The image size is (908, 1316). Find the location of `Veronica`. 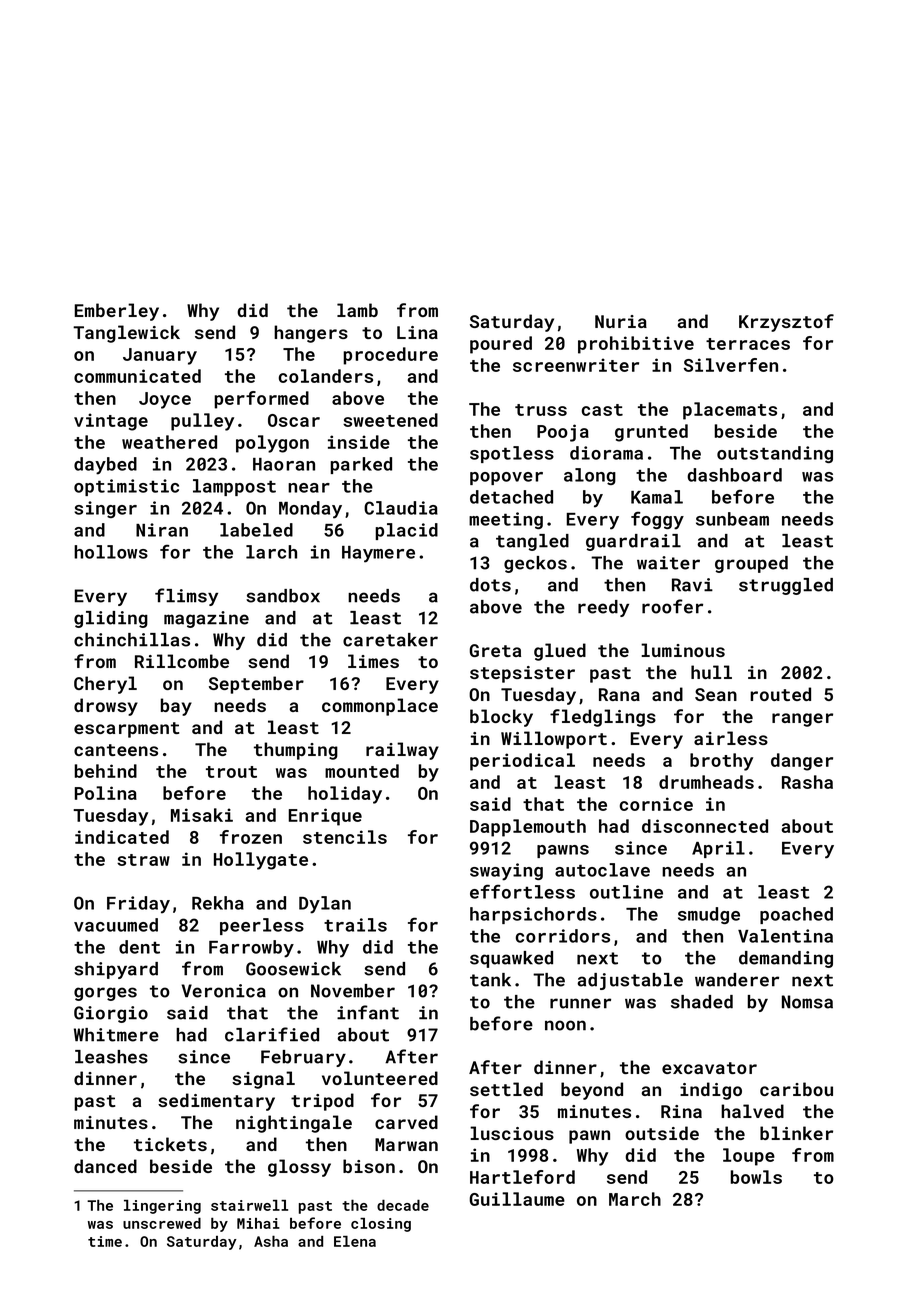

Veronica is located at coordinates (223, 991).
